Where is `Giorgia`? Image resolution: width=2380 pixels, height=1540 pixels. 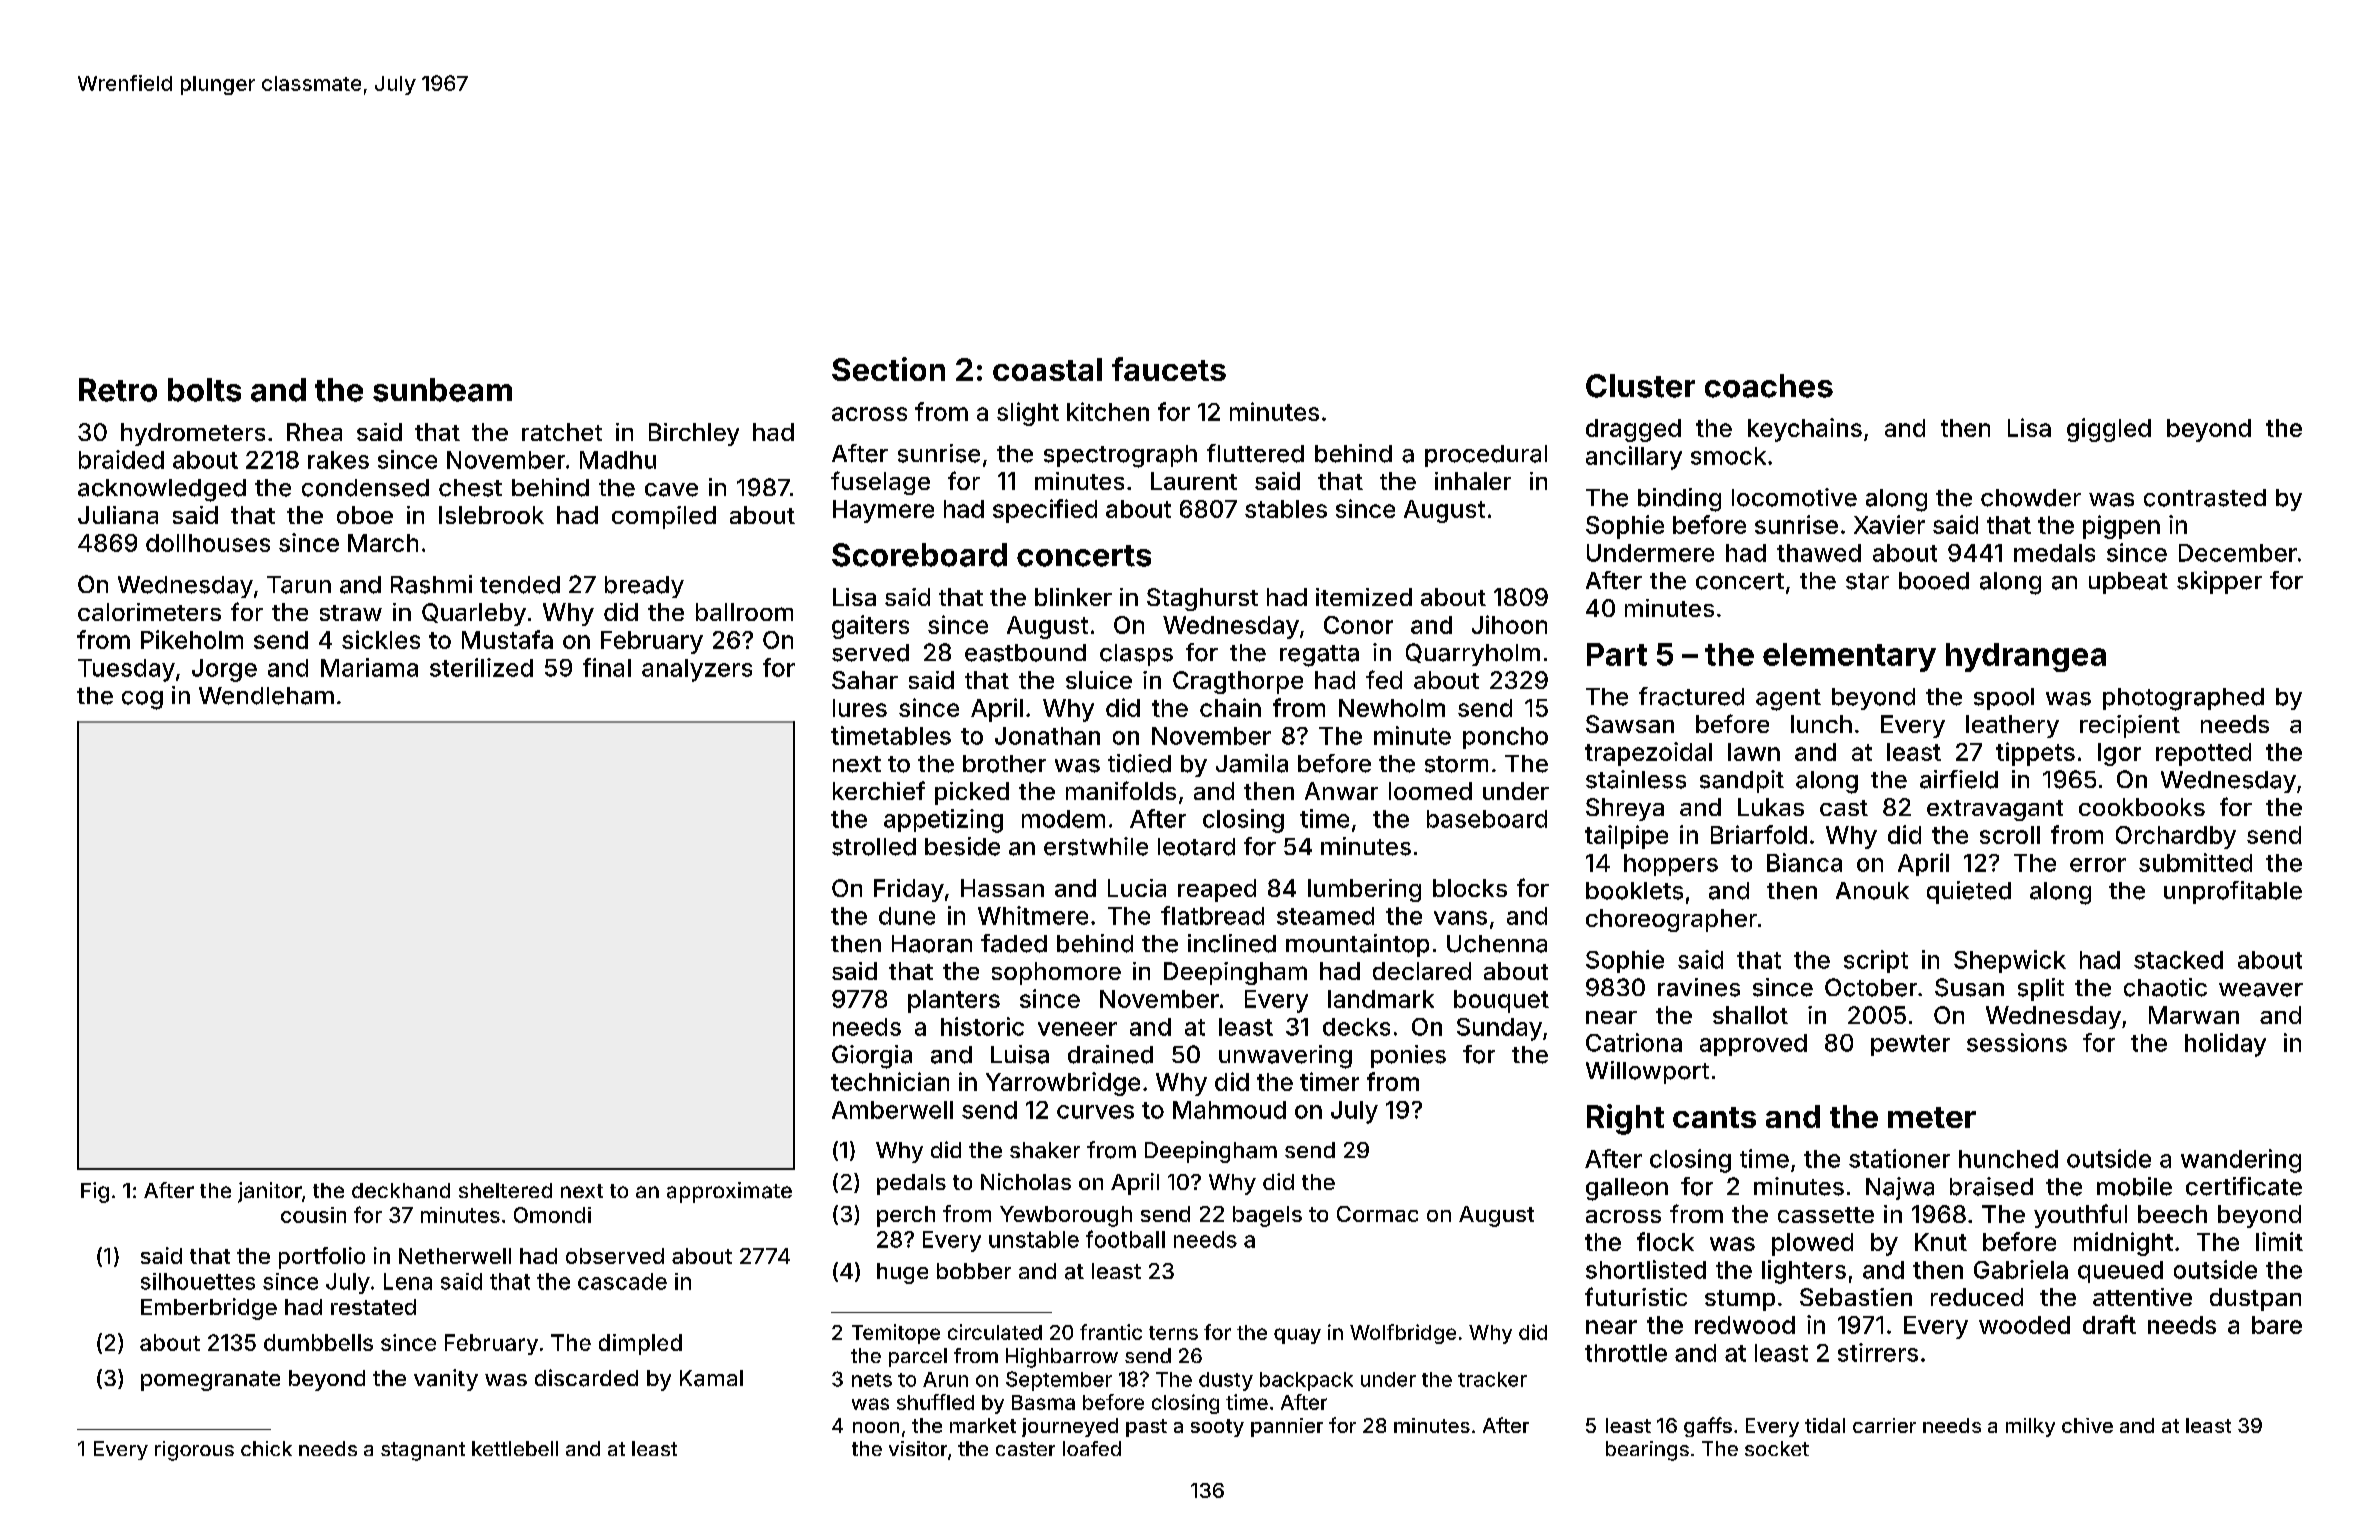
Giorgia is located at coordinates (872, 1057).
